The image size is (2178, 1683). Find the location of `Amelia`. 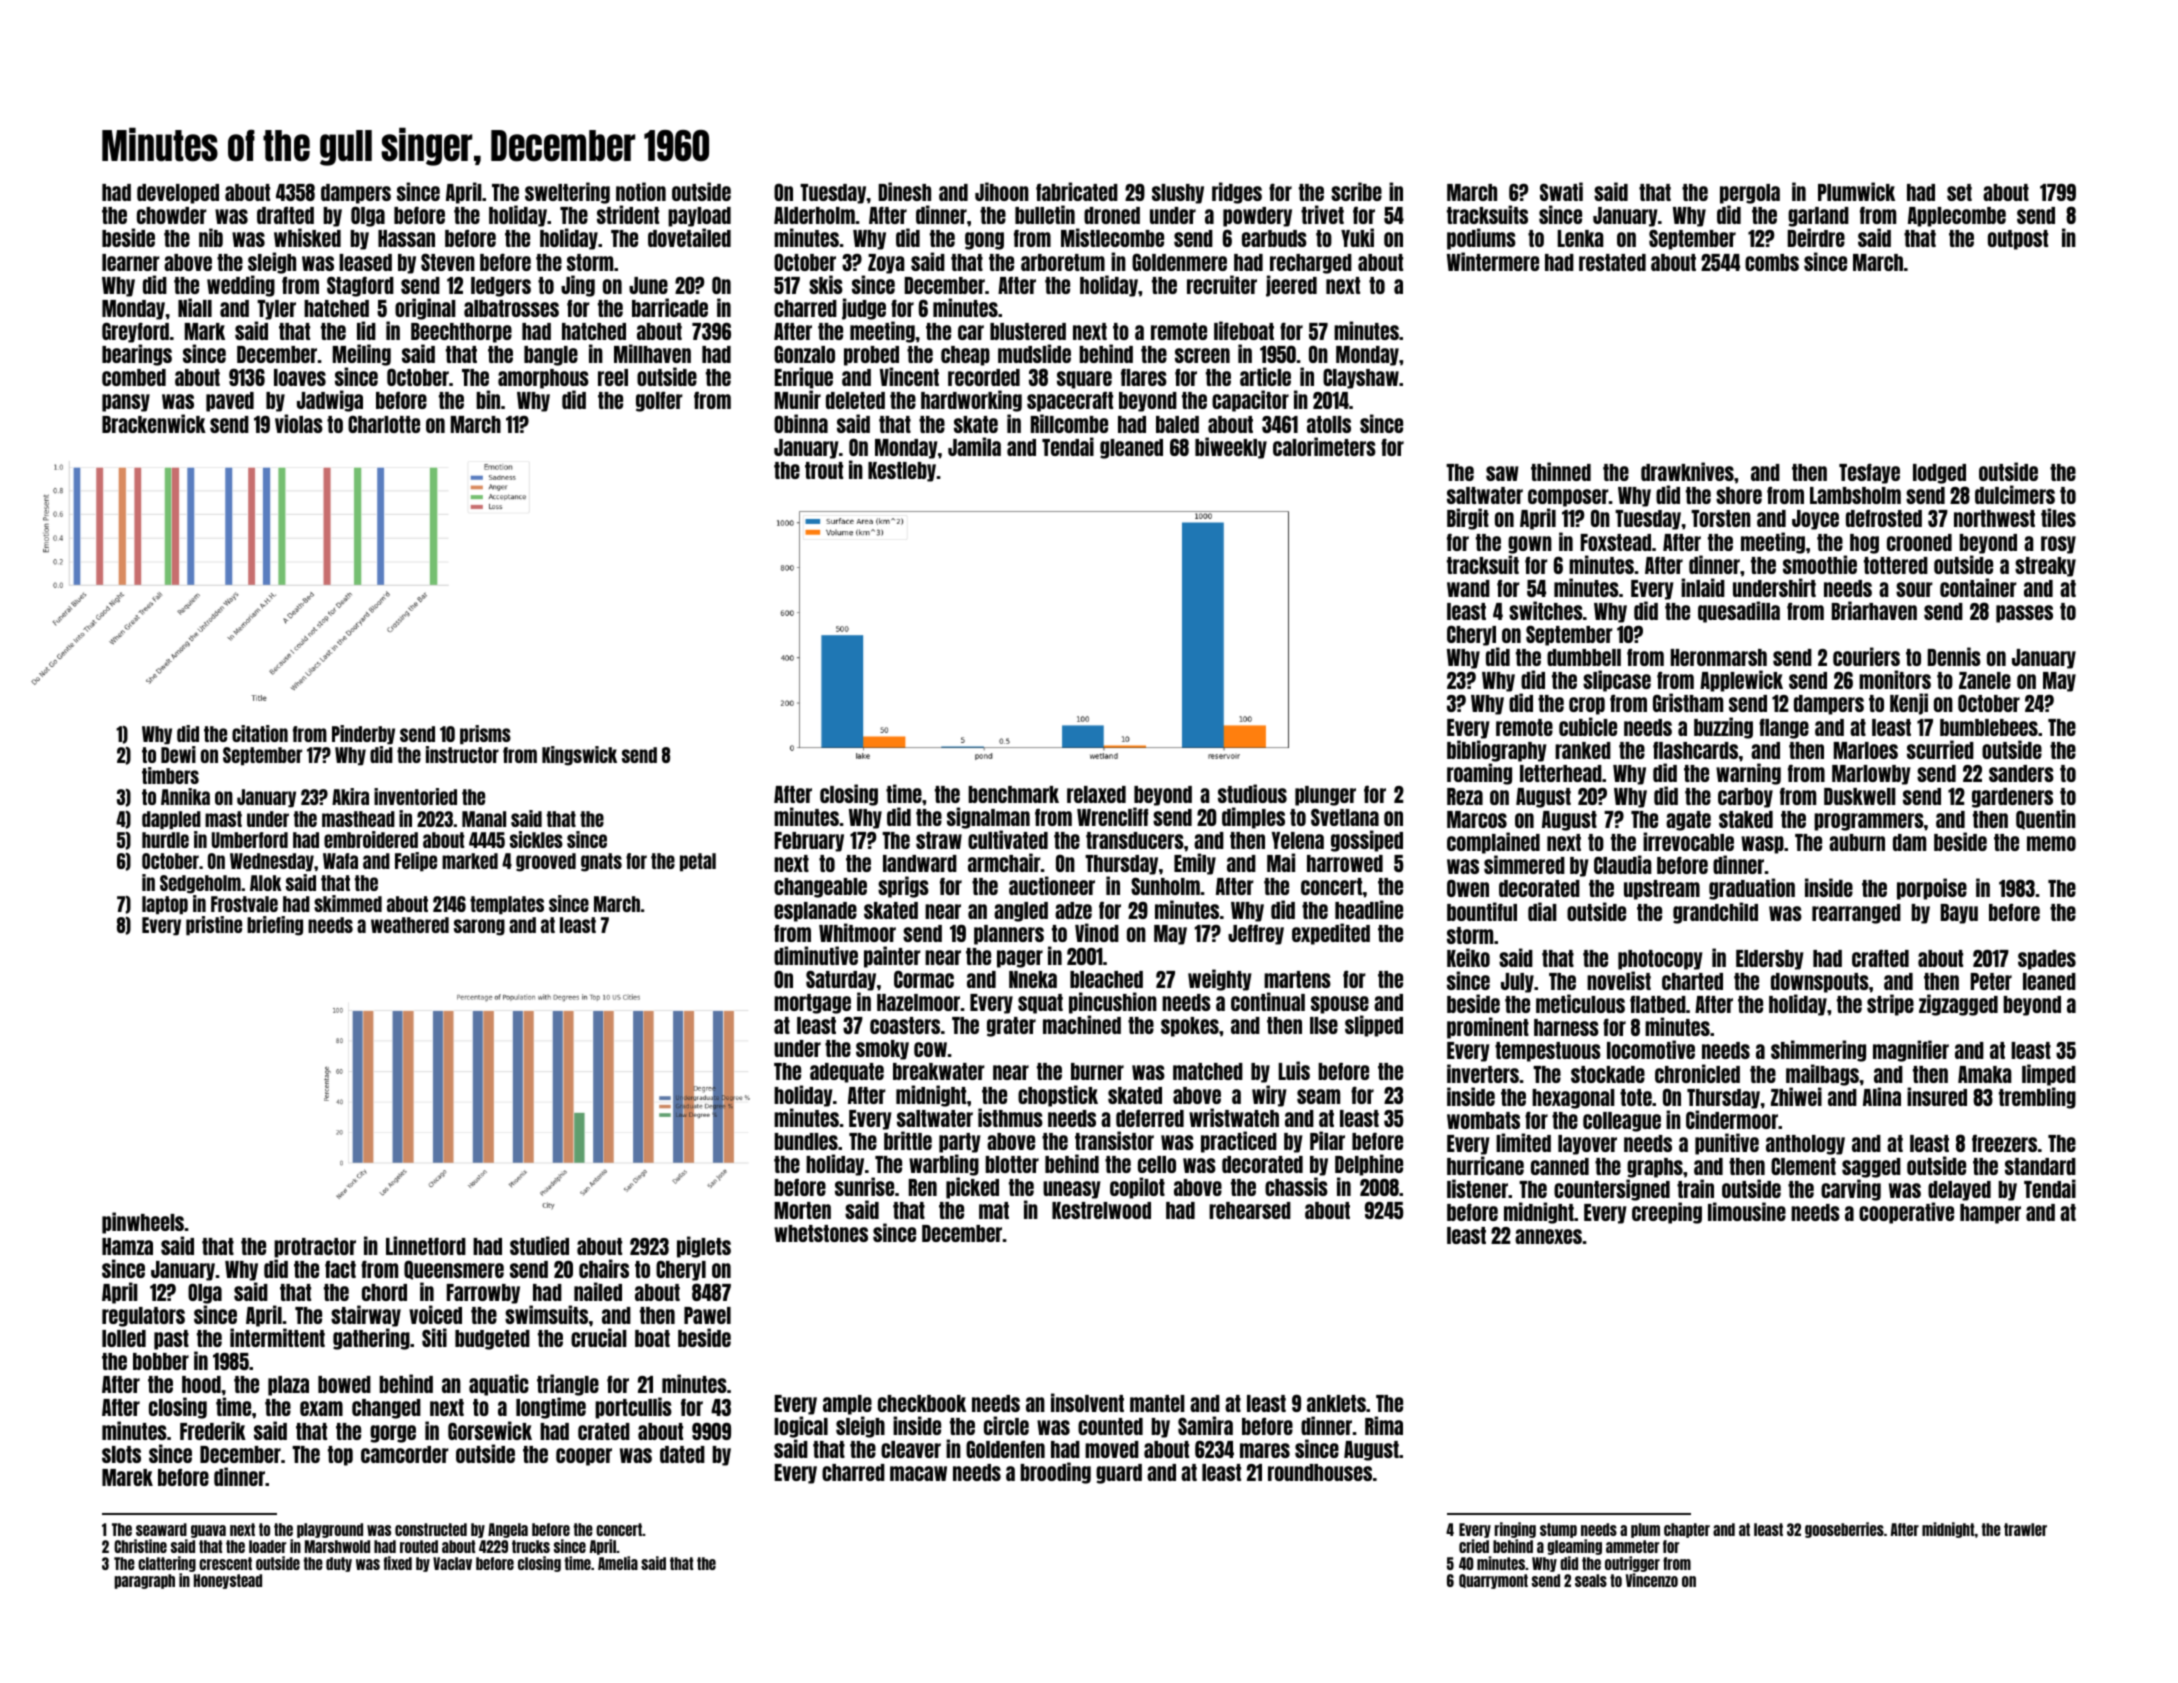

Amelia is located at coordinates (618, 1563).
